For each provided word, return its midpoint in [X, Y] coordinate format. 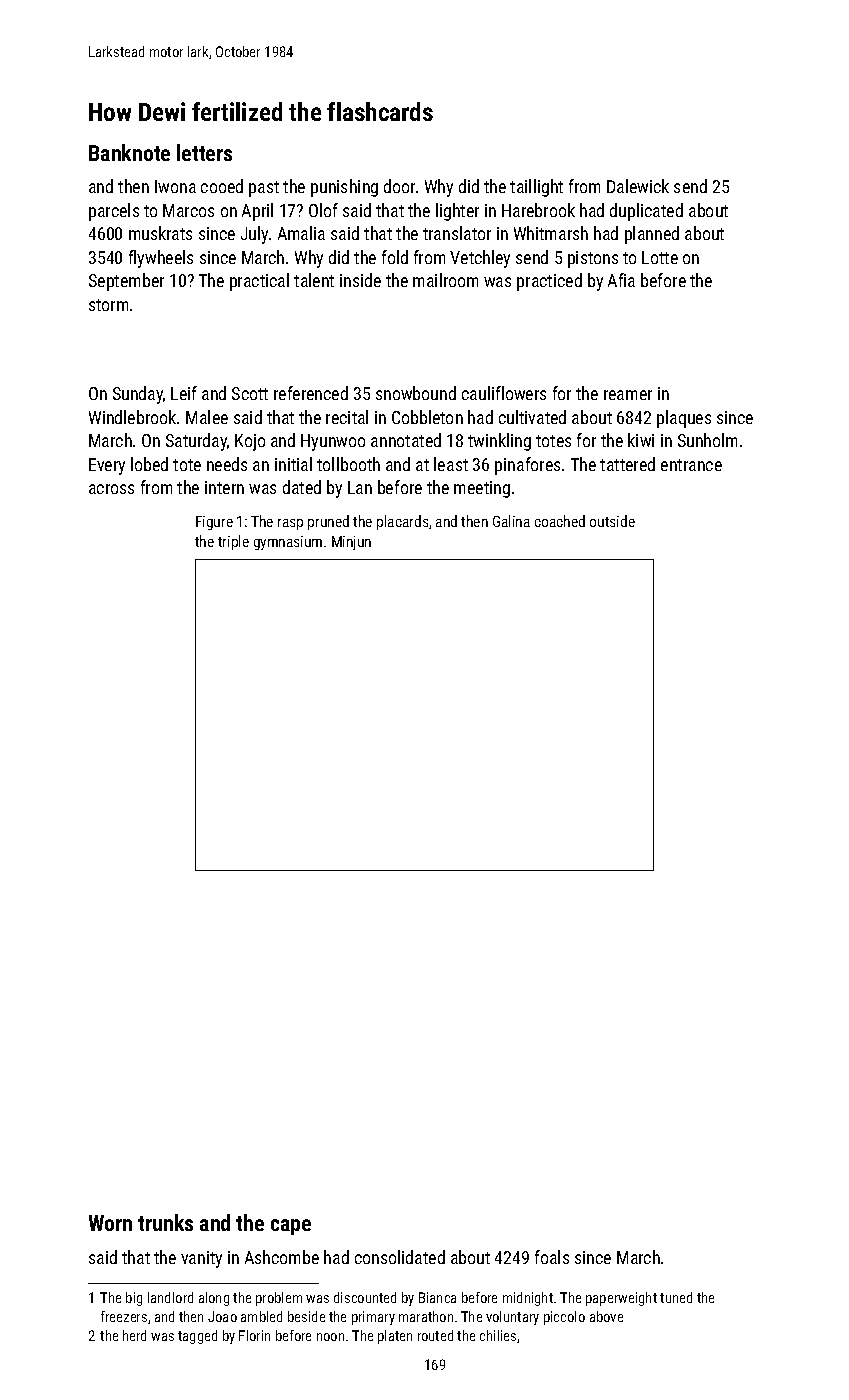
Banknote [129, 152]
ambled [261, 1316]
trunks [165, 1222]
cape [291, 1227]
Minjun [351, 543]
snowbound [416, 393]
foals [552, 1257]
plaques [684, 419]
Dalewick [638, 186]
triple [233, 542]
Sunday [138, 395]
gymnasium [288, 543]
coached [560, 521]
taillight [536, 188]
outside [612, 521]
